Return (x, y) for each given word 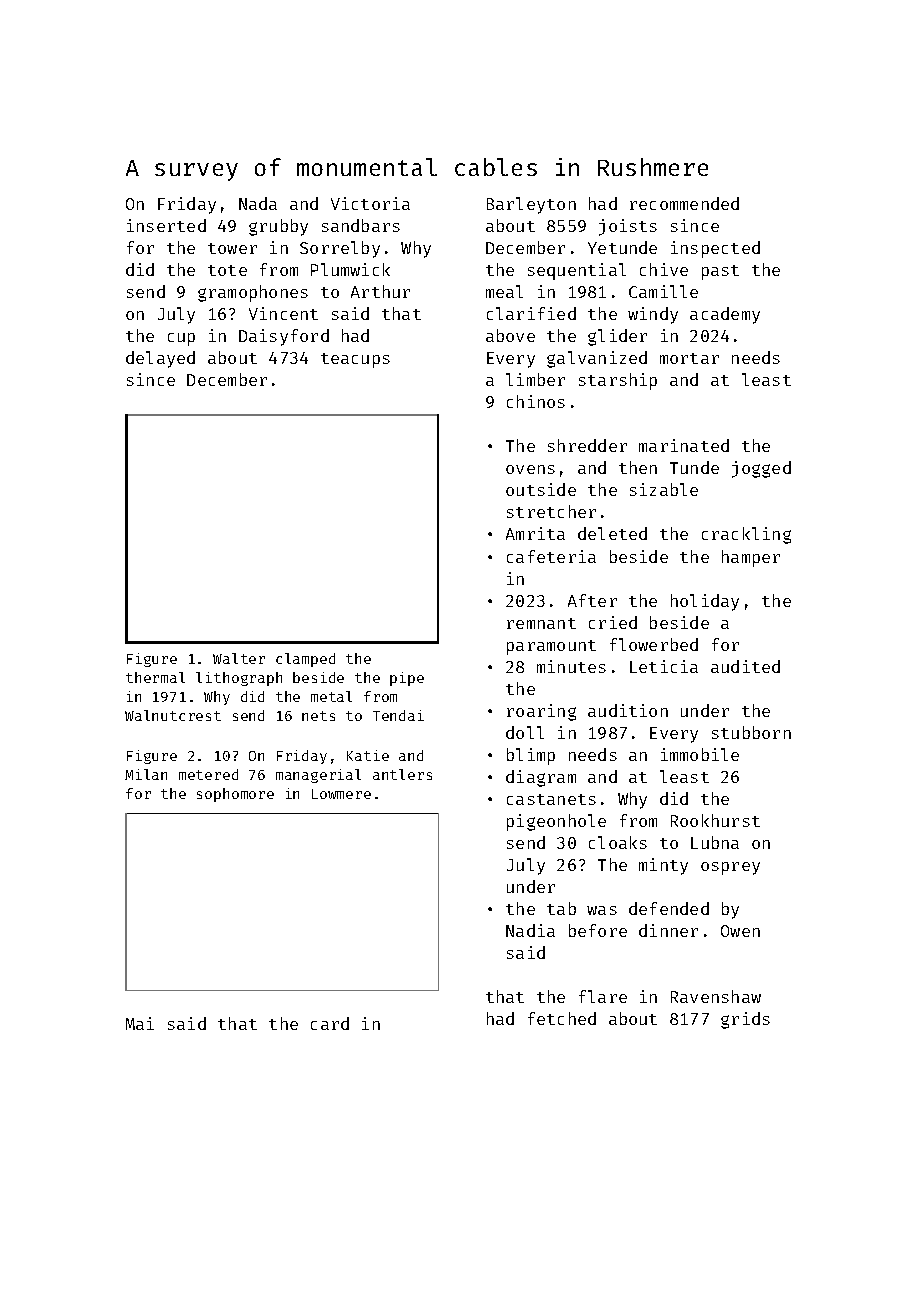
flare (603, 996)
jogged (761, 469)
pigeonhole (556, 822)
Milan (146, 774)
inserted (166, 225)
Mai (140, 1023)
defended (669, 908)
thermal (155, 677)
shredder (587, 445)
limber (535, 379)
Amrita (535, 533)
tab (561, 908)
